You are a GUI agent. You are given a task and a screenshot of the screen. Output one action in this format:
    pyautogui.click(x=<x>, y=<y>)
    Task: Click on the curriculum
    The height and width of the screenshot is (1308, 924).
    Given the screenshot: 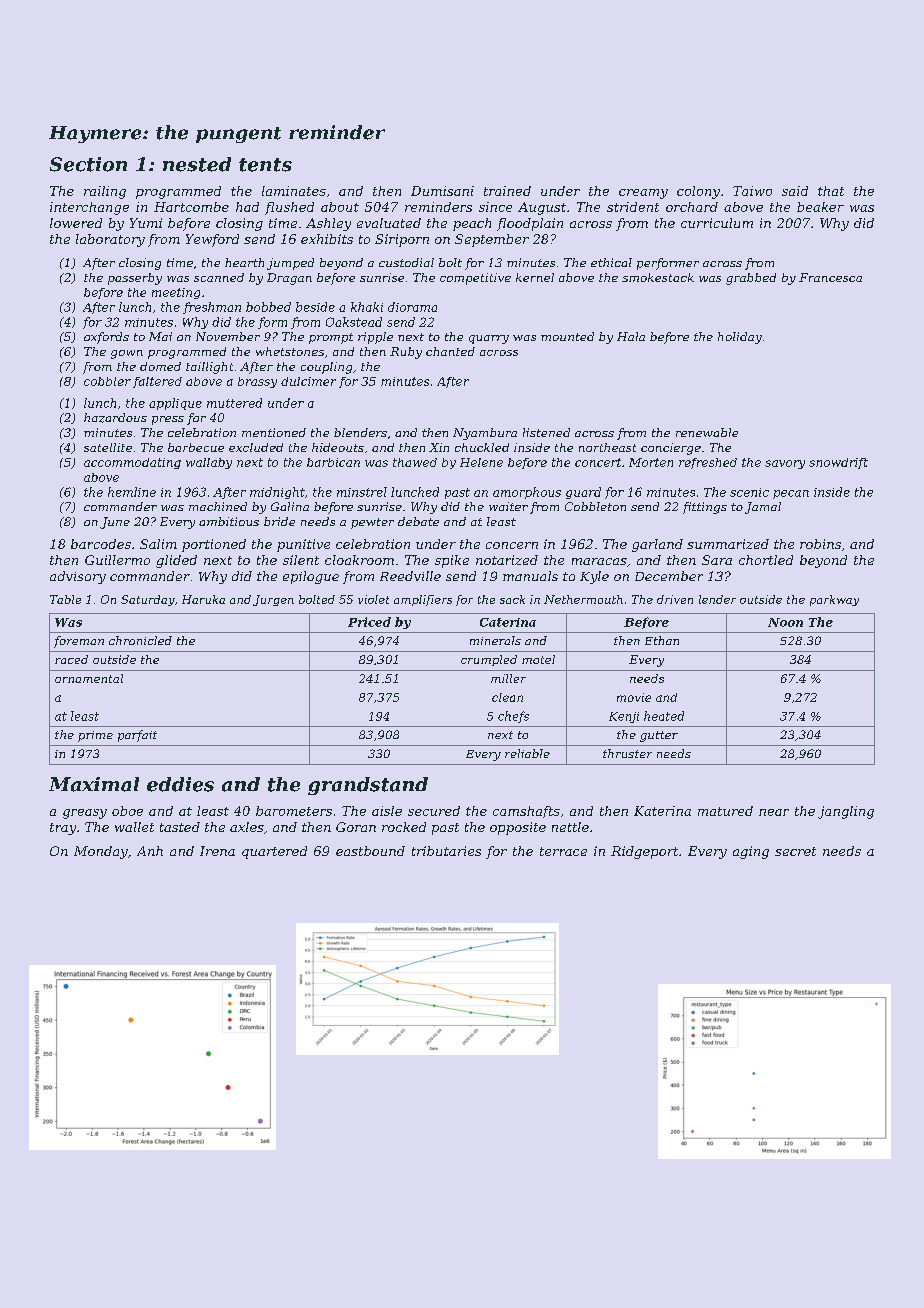 What is the action you would take?
    pyautogui.click(x=717, y=223)
